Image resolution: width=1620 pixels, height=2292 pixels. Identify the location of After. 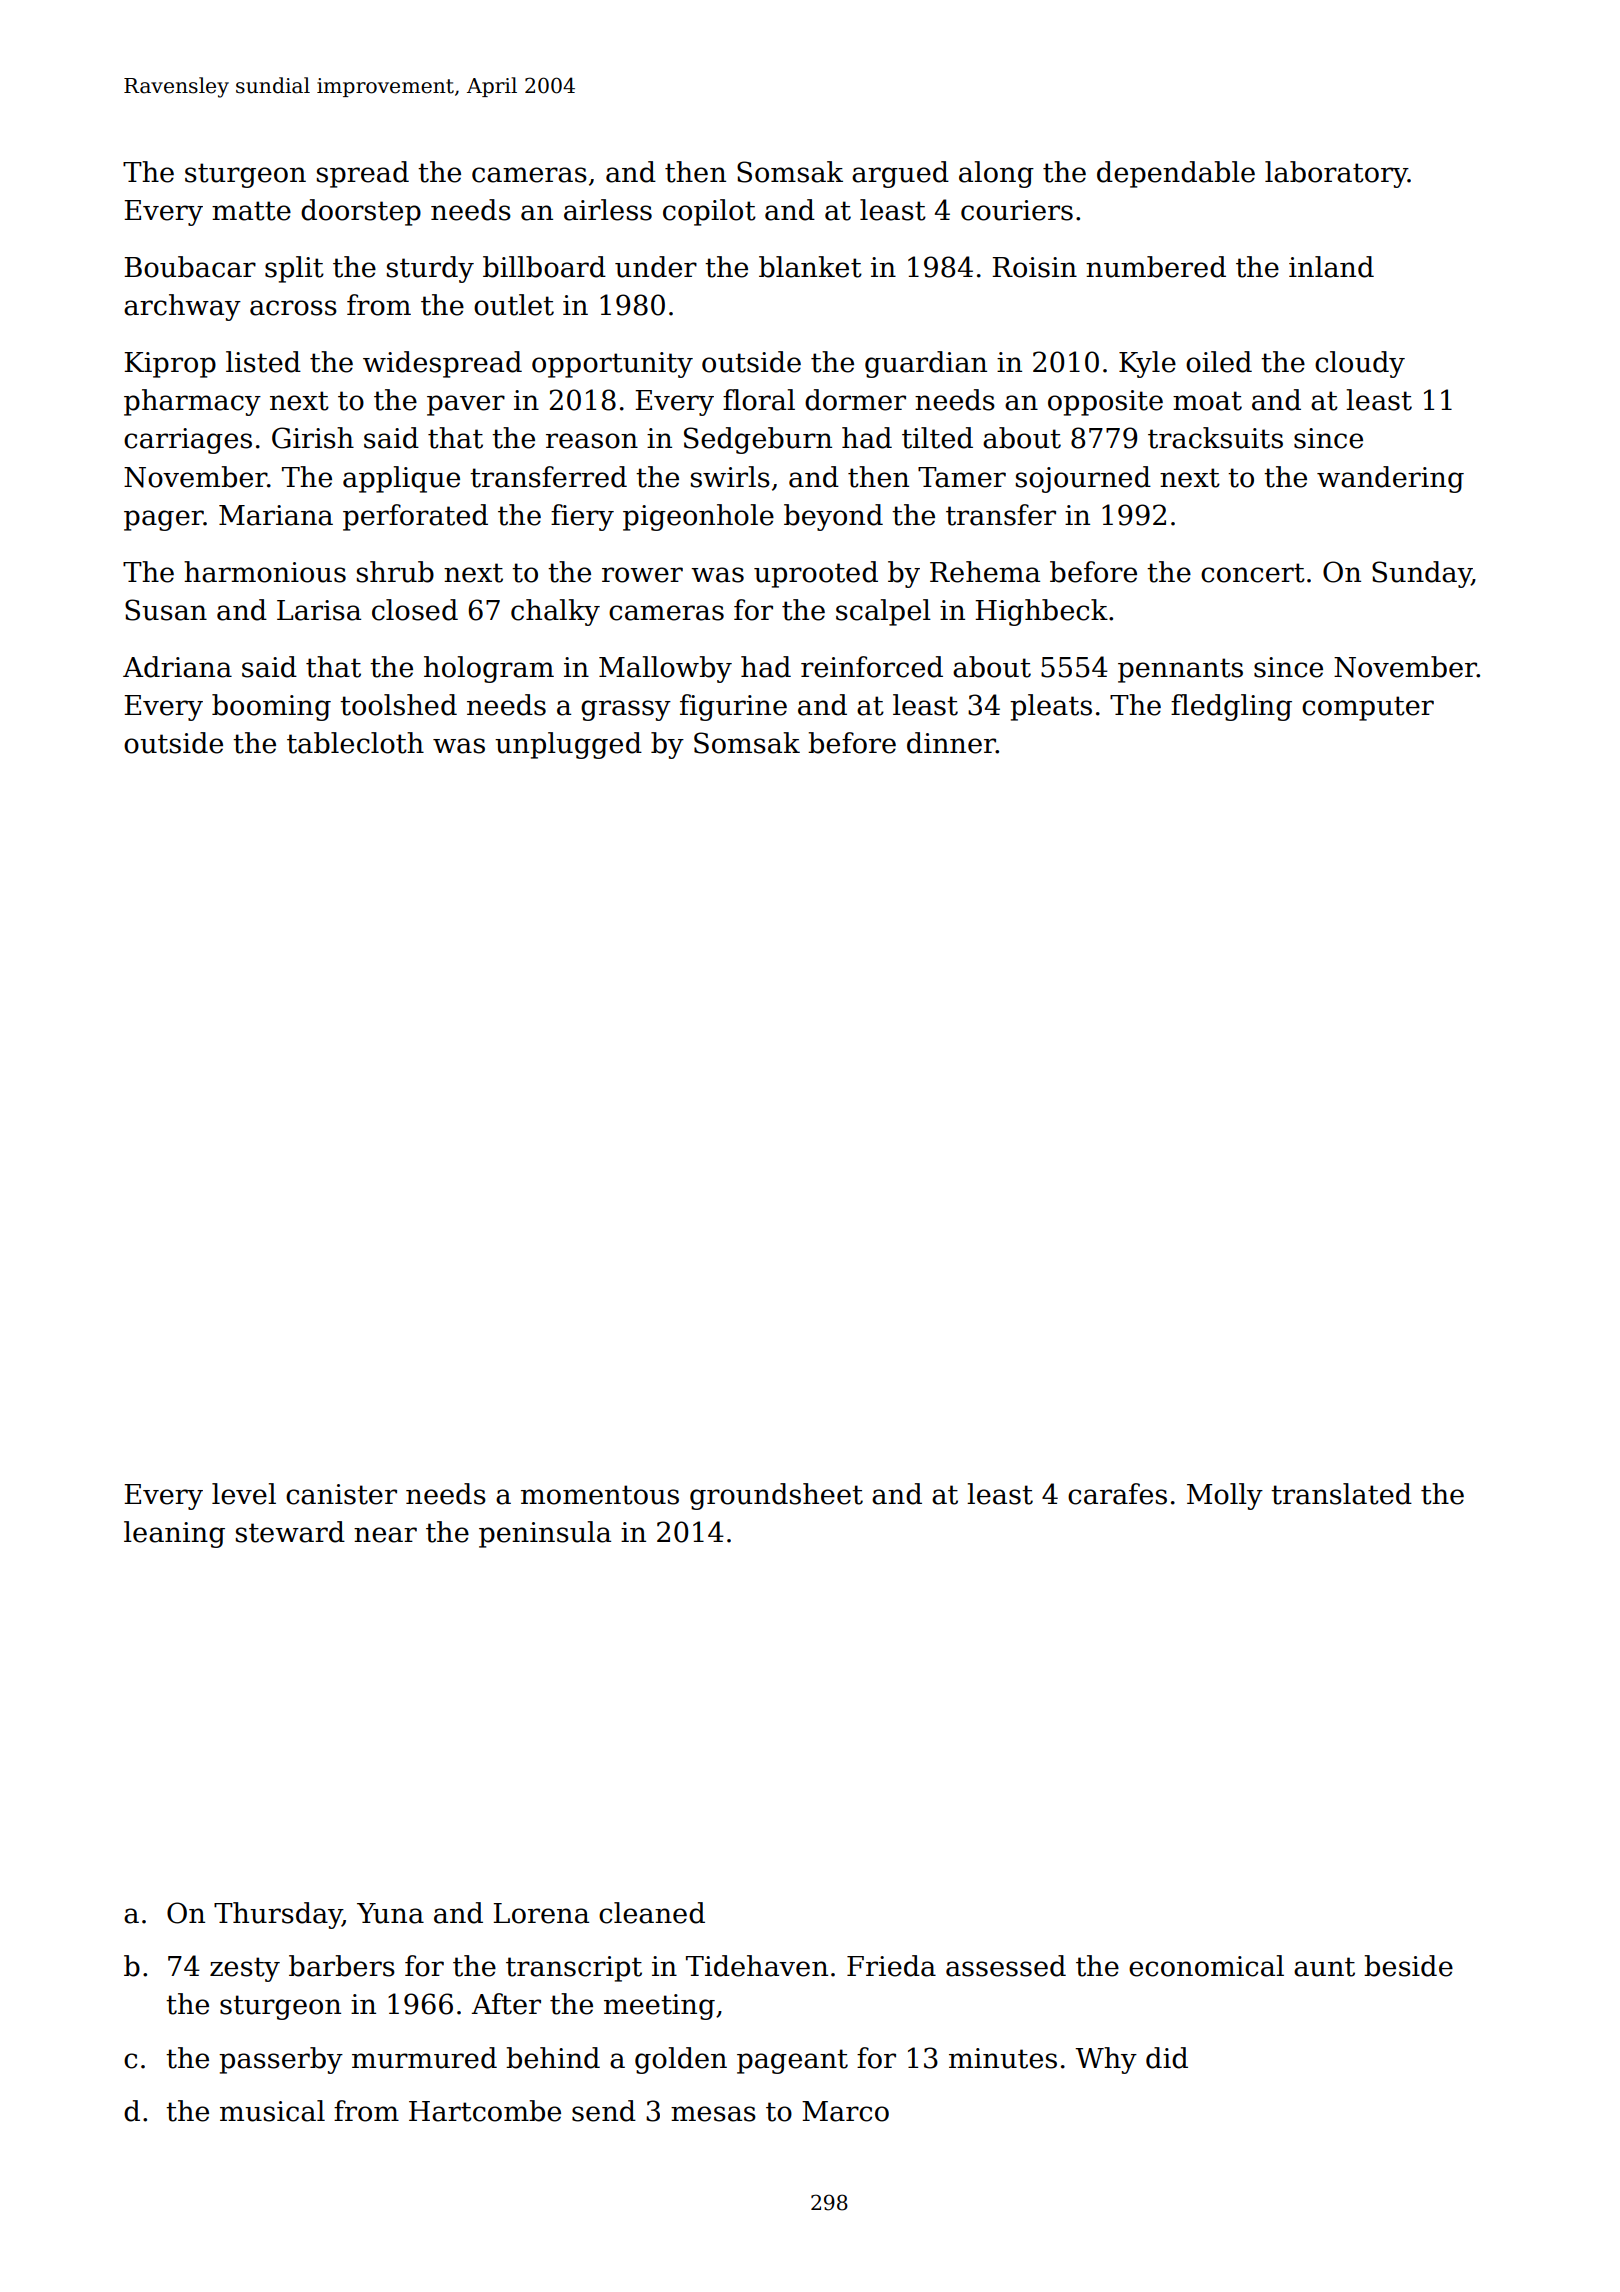
(506, 2004).
